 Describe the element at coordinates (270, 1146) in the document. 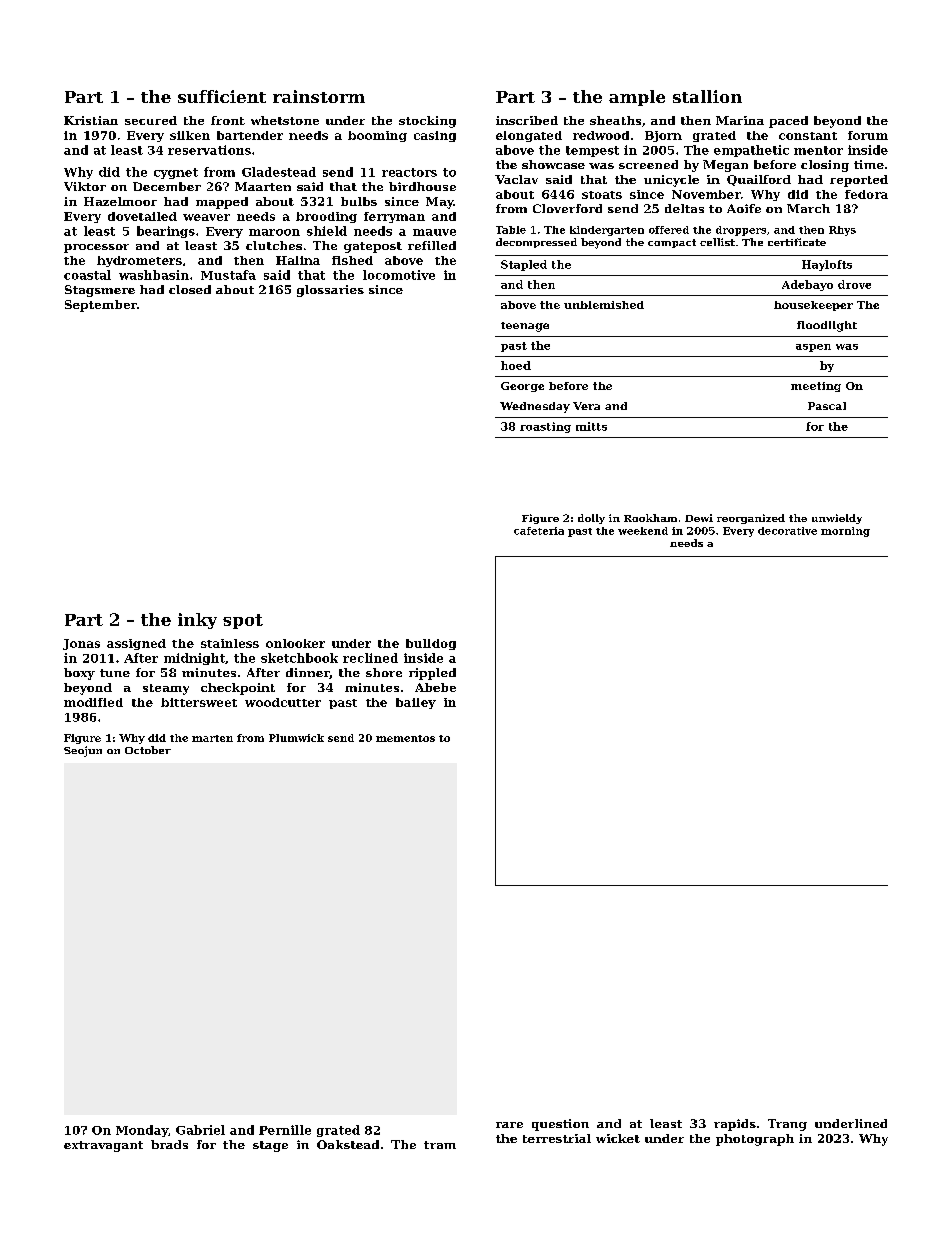

I see `stage` at that location.
